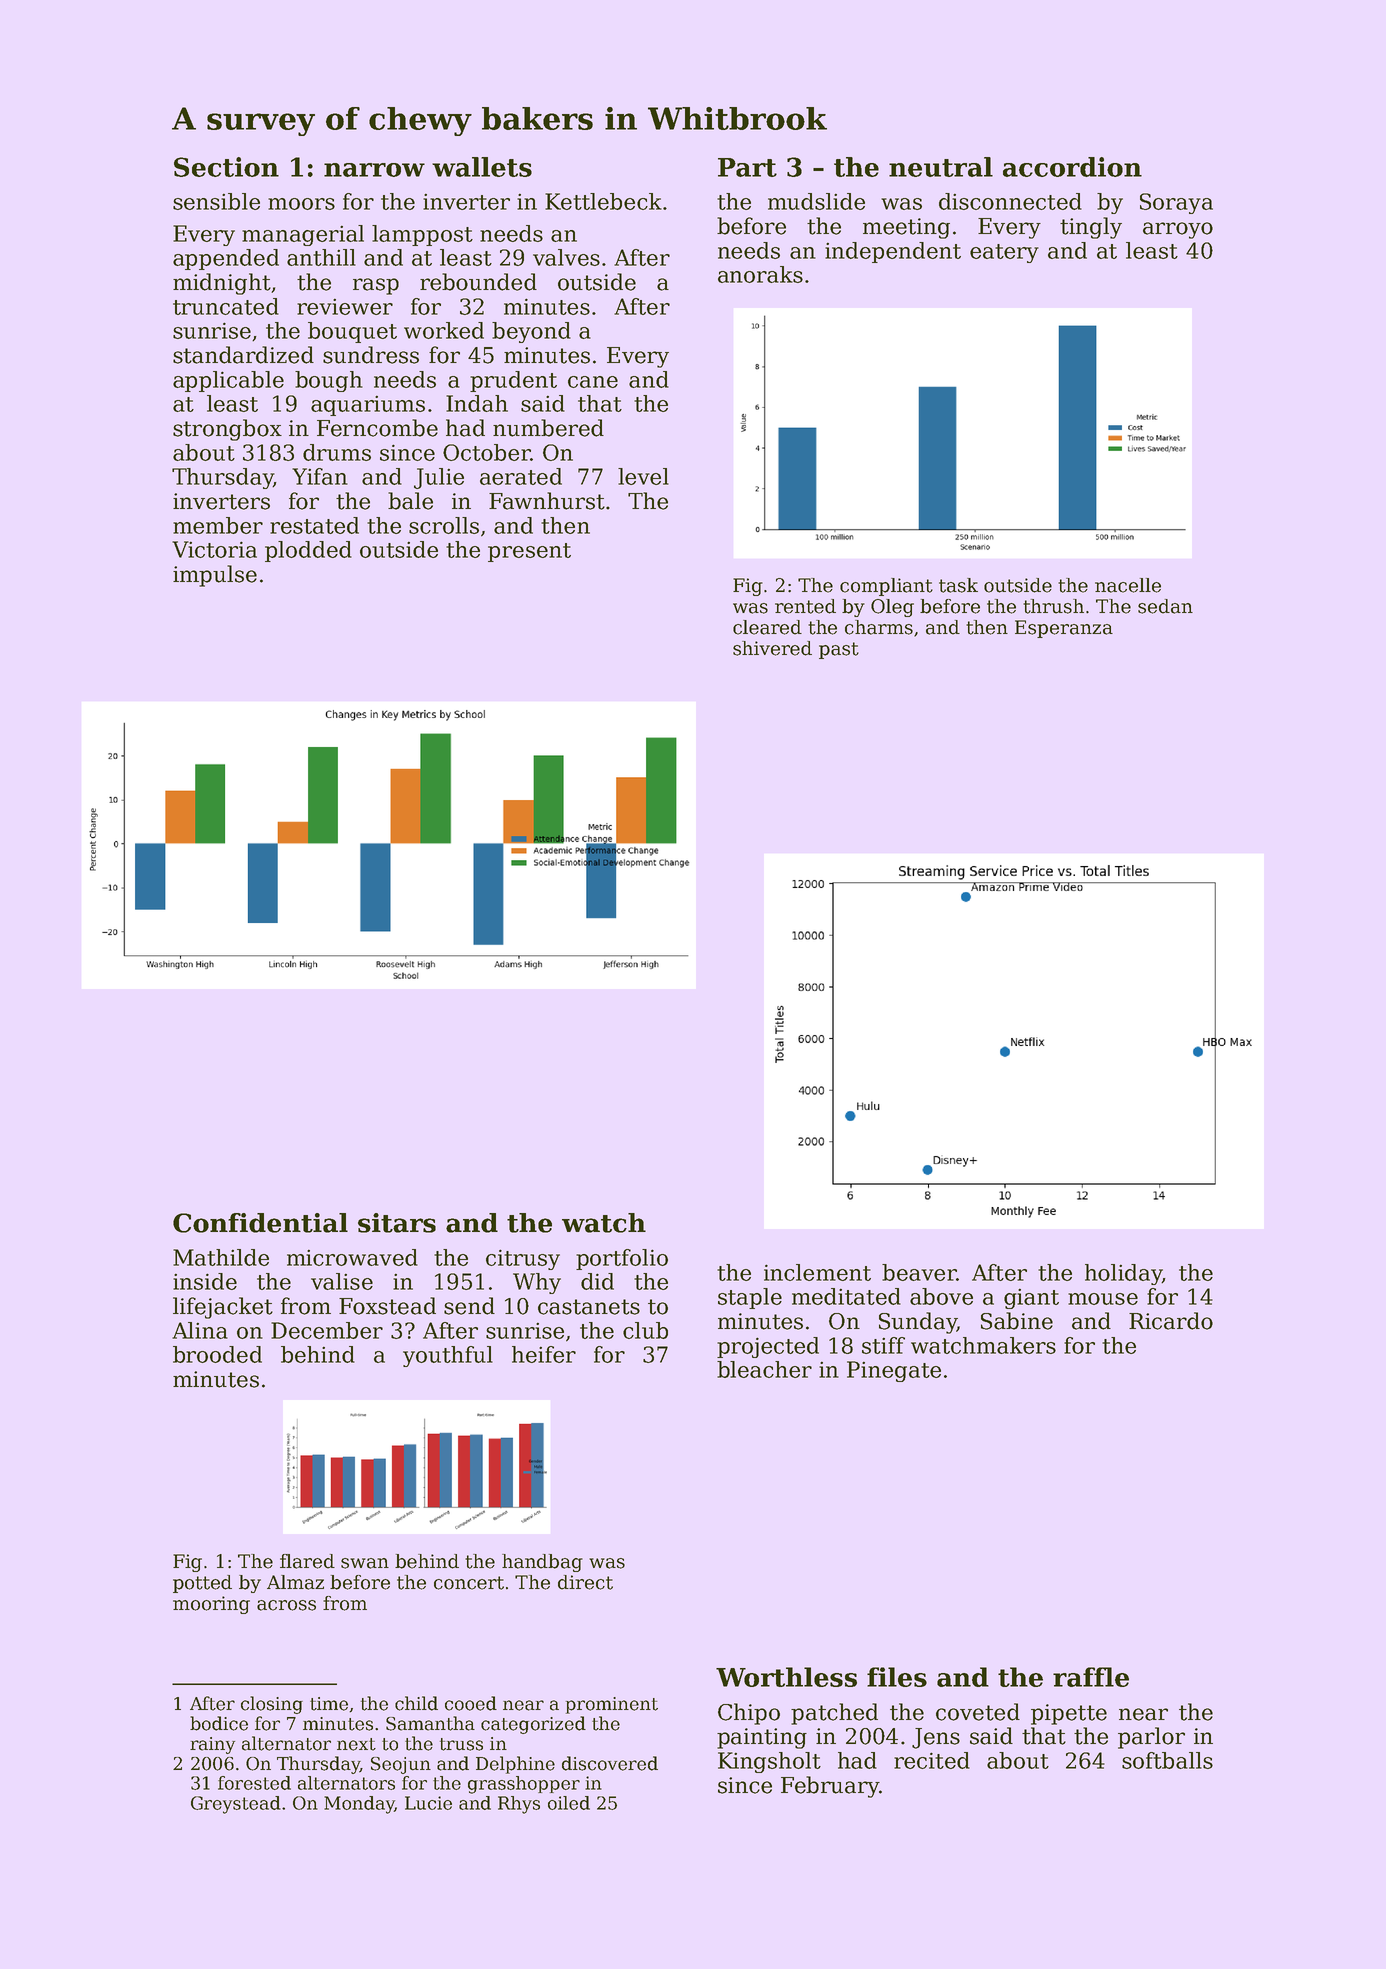 This screenshot has height=1969, width=1386. I want to click on managerial, so click(303, 235).
